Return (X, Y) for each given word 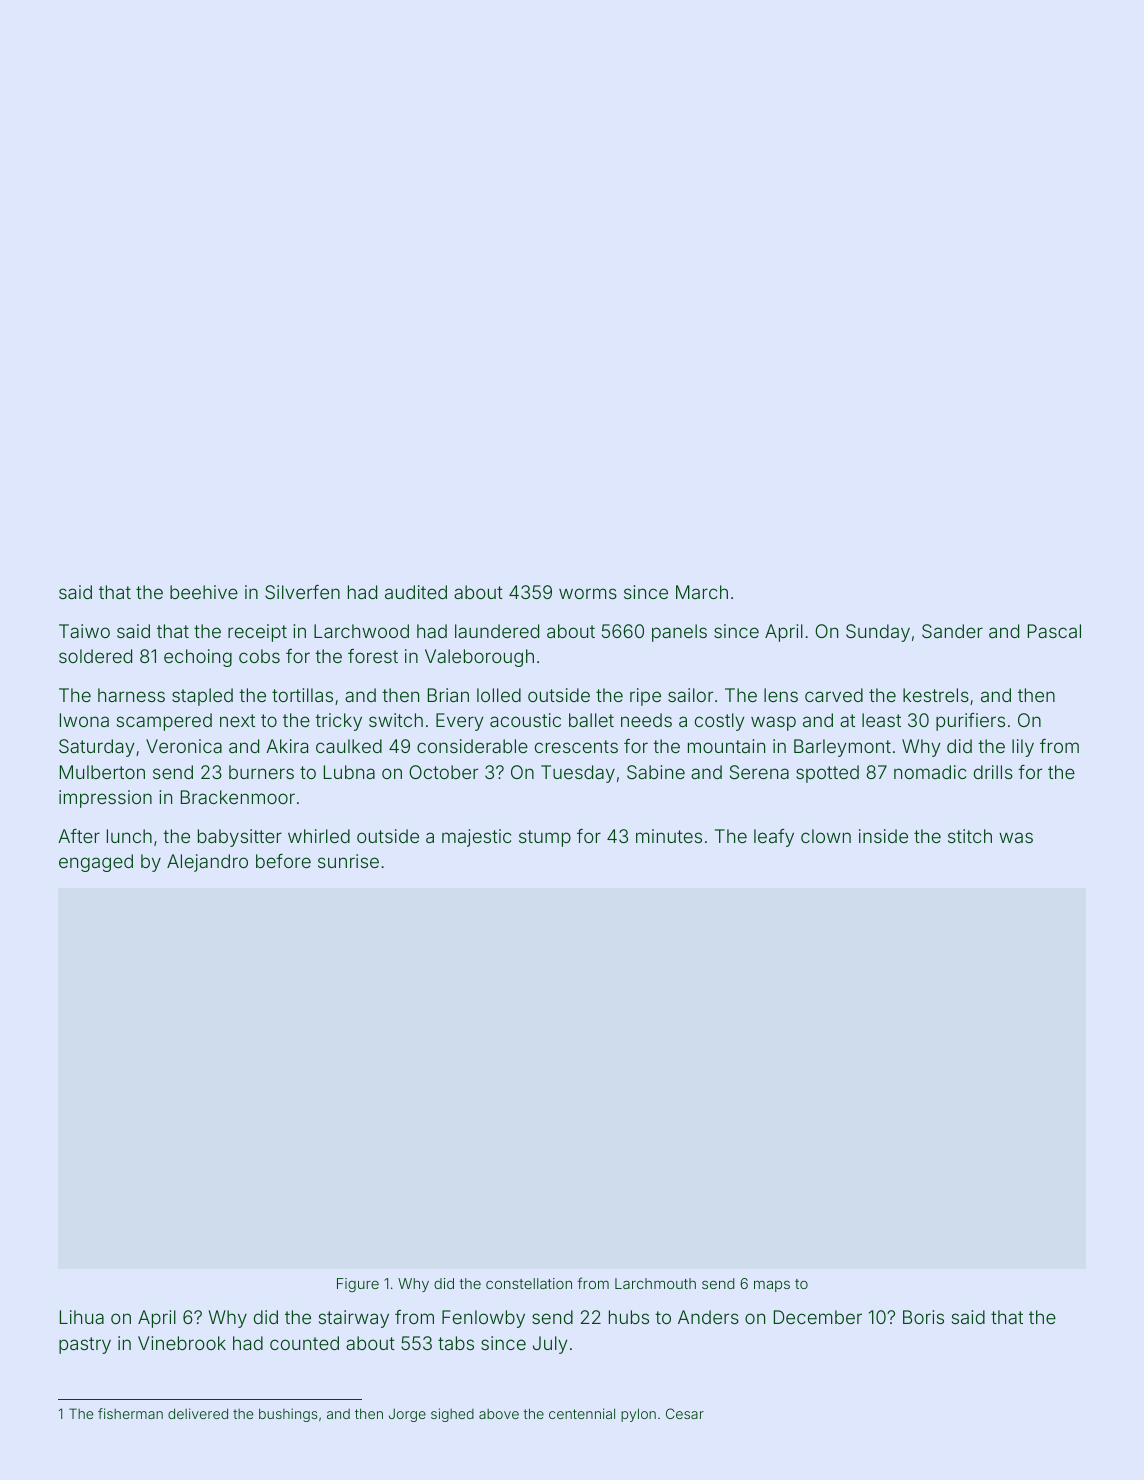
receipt (257, 633)
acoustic (525, 720)
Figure (358, 1285)
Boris (923, 1317)
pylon (638, 1415)
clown (826, 836)
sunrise (348, 861)
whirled (319, 836)
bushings (288, 1415)
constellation (529, 1283)
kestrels (936, 695)
